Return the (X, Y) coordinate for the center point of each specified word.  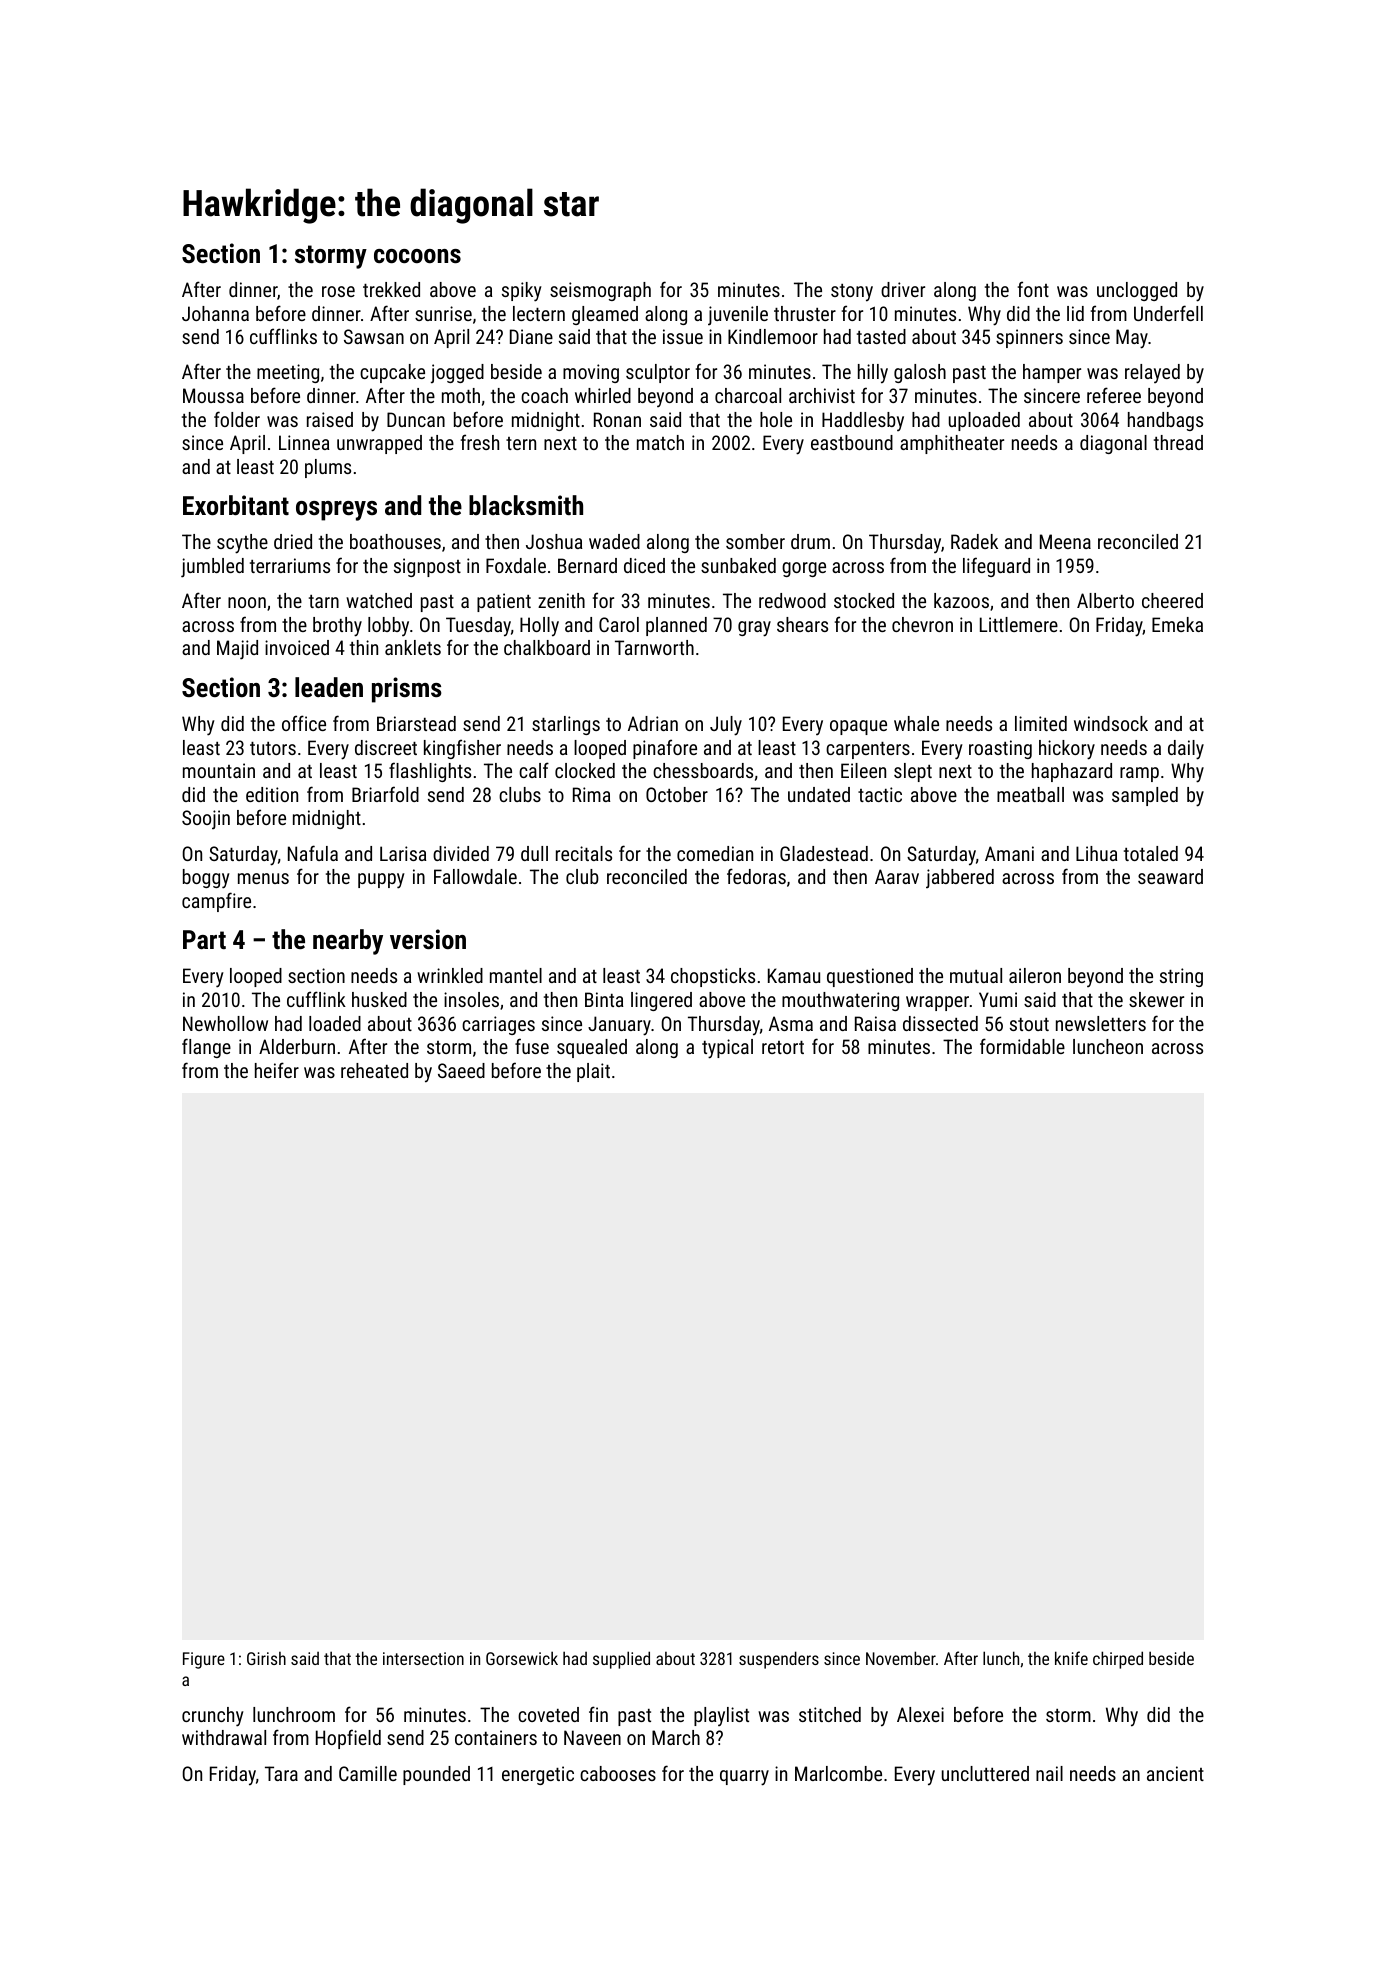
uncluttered (985, 1773)
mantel (516, 975)
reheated (374, 1070)
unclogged (1137, 291)
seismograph (600, 291)
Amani (1009, 853)
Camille (368, 1773)
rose (338, 291)
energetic (538, 1775)
